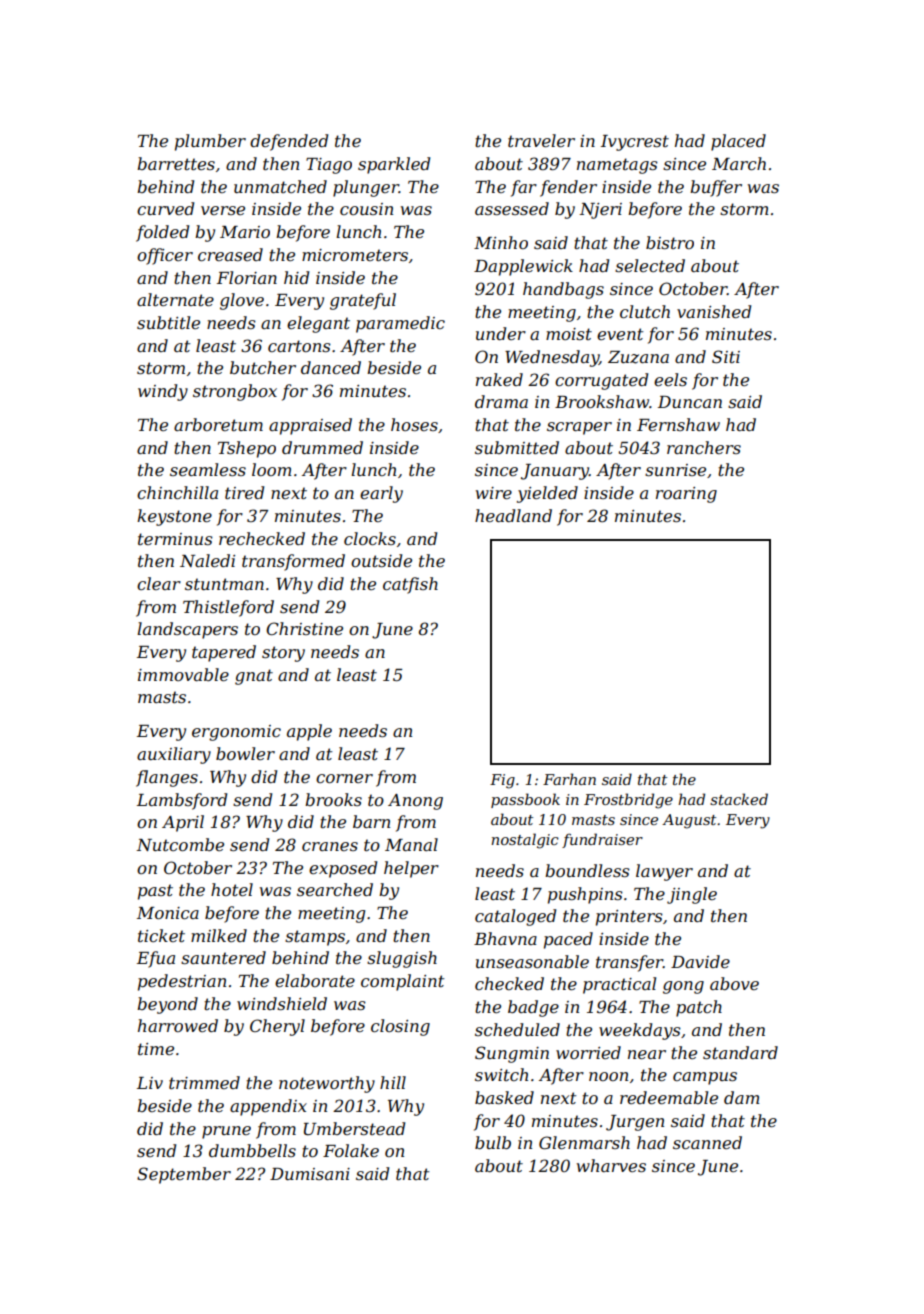 This screenshot has height=1314, width=924. What do you see at coordinates (411, 844) in the screenshot?
I see `Manal` at bounding box center [411, 844].
